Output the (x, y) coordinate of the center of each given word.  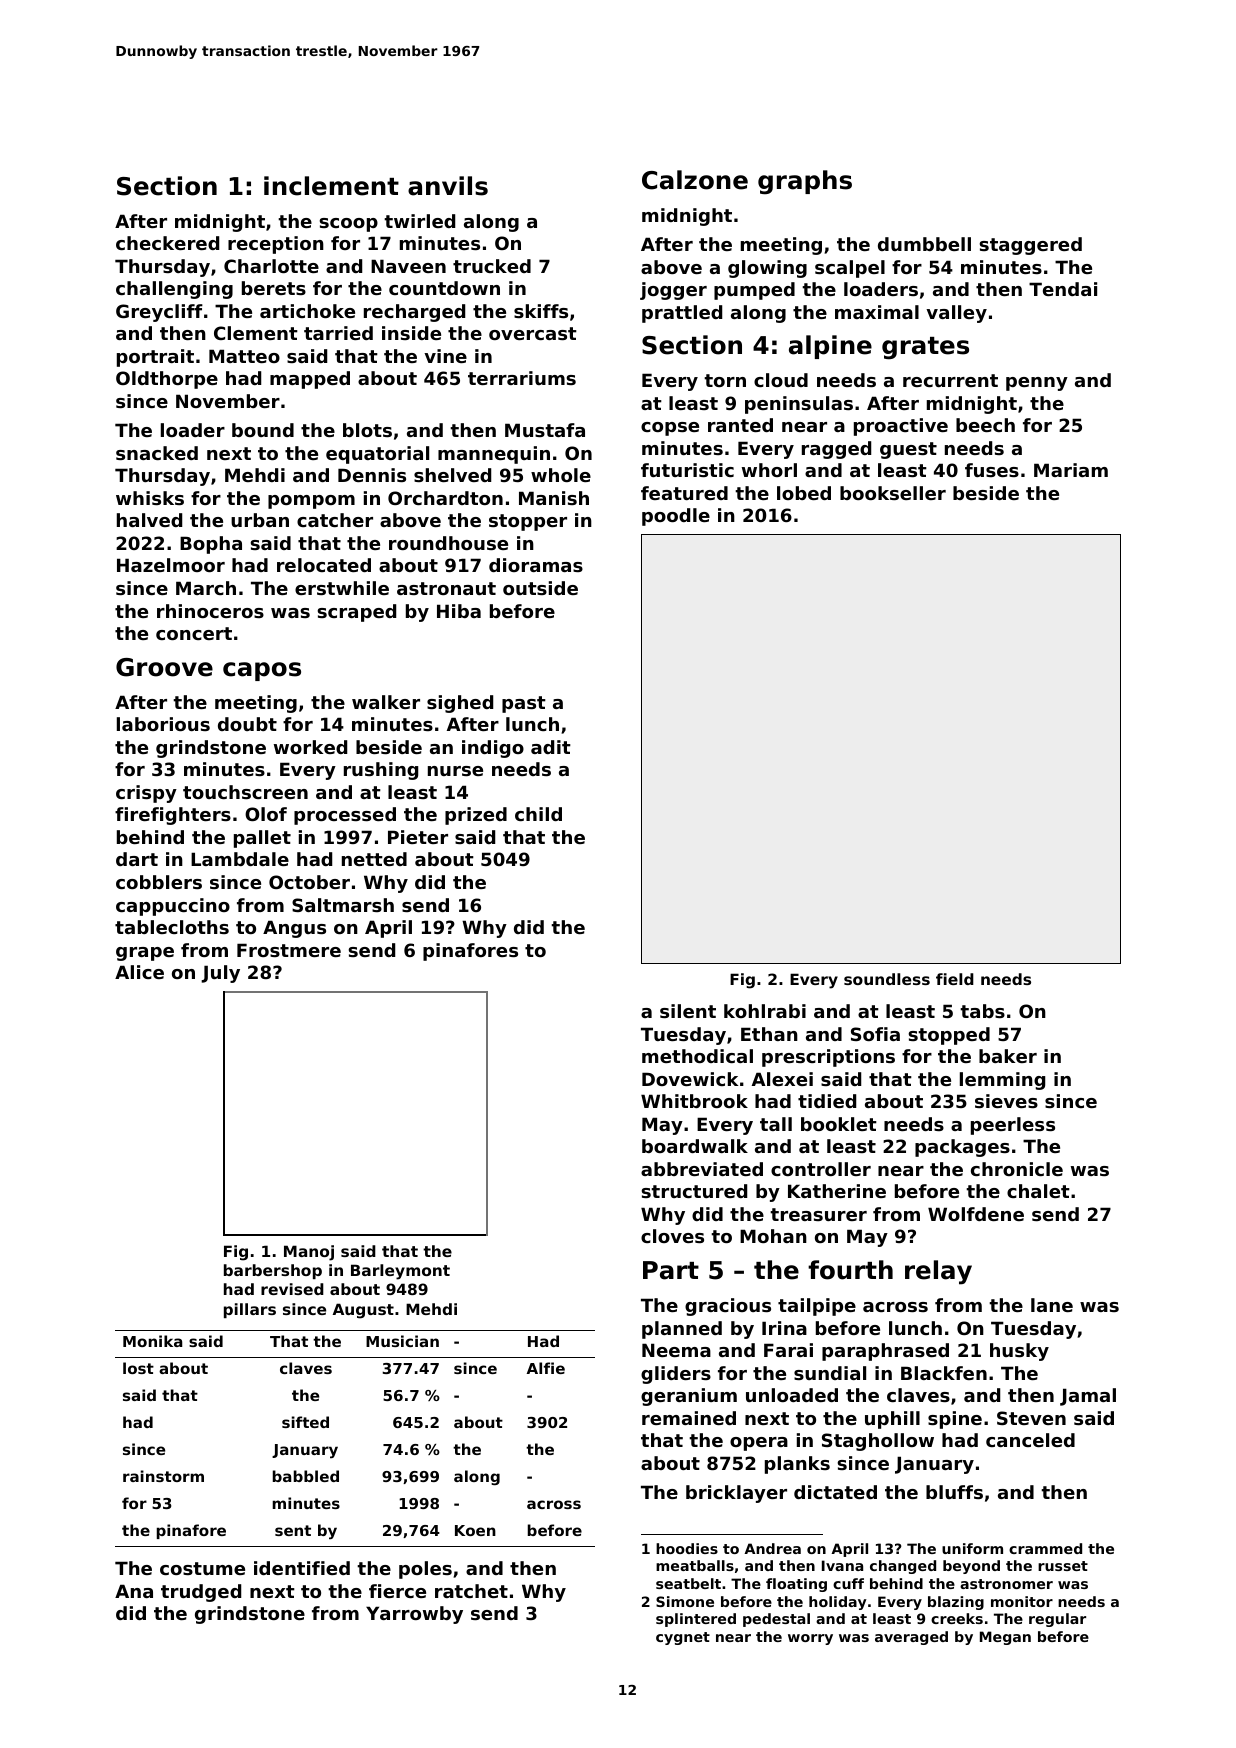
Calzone (695, 180)
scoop (348, 225)
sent (293, 1530)
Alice (139, 972)
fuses (992, 470)
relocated (324, 565)
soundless (887, 979)
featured (684, 493)
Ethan (769, 1034)
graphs (805, 182)
